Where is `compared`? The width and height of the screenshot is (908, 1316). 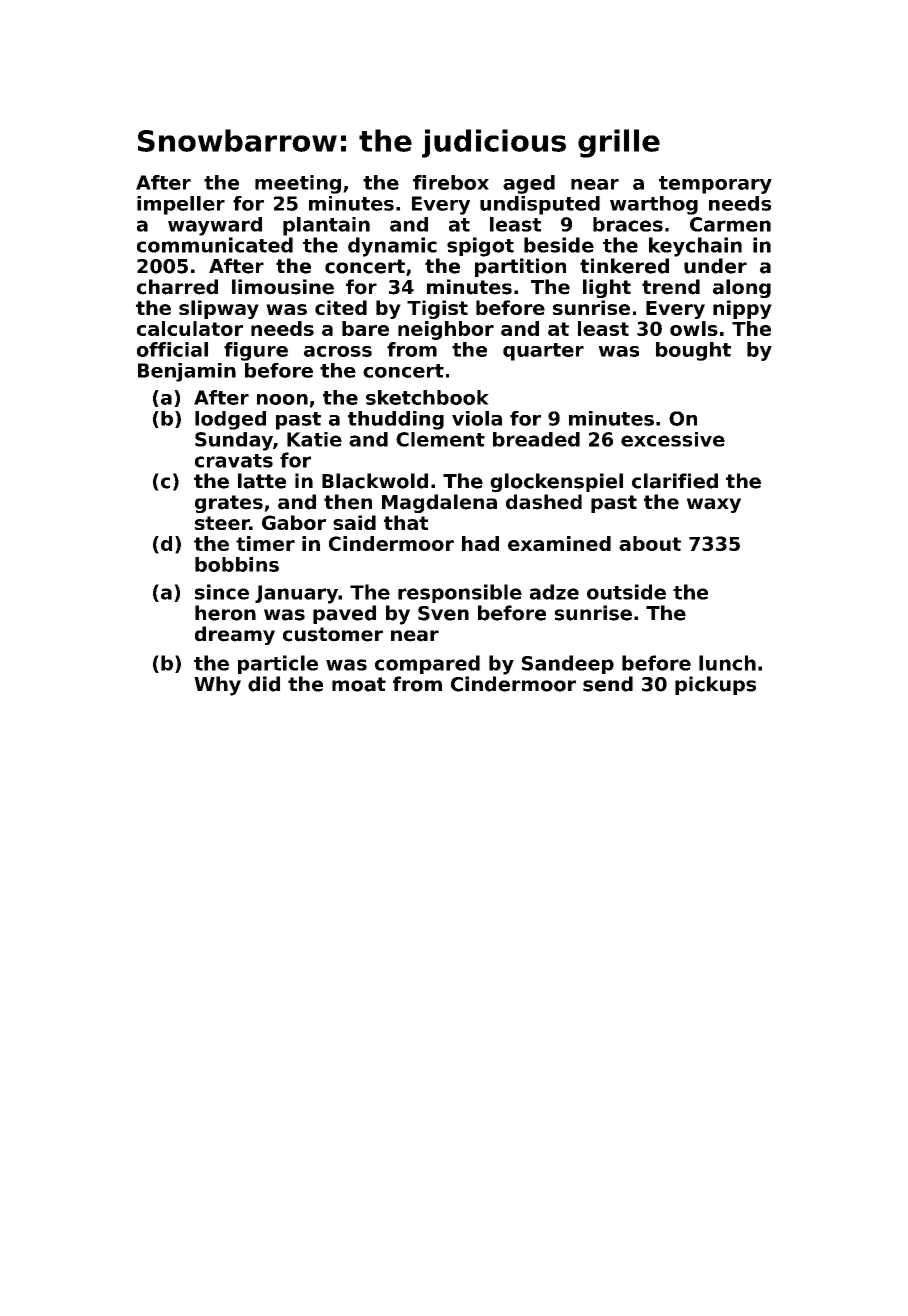
compared is located at coordinates (427, 664).
